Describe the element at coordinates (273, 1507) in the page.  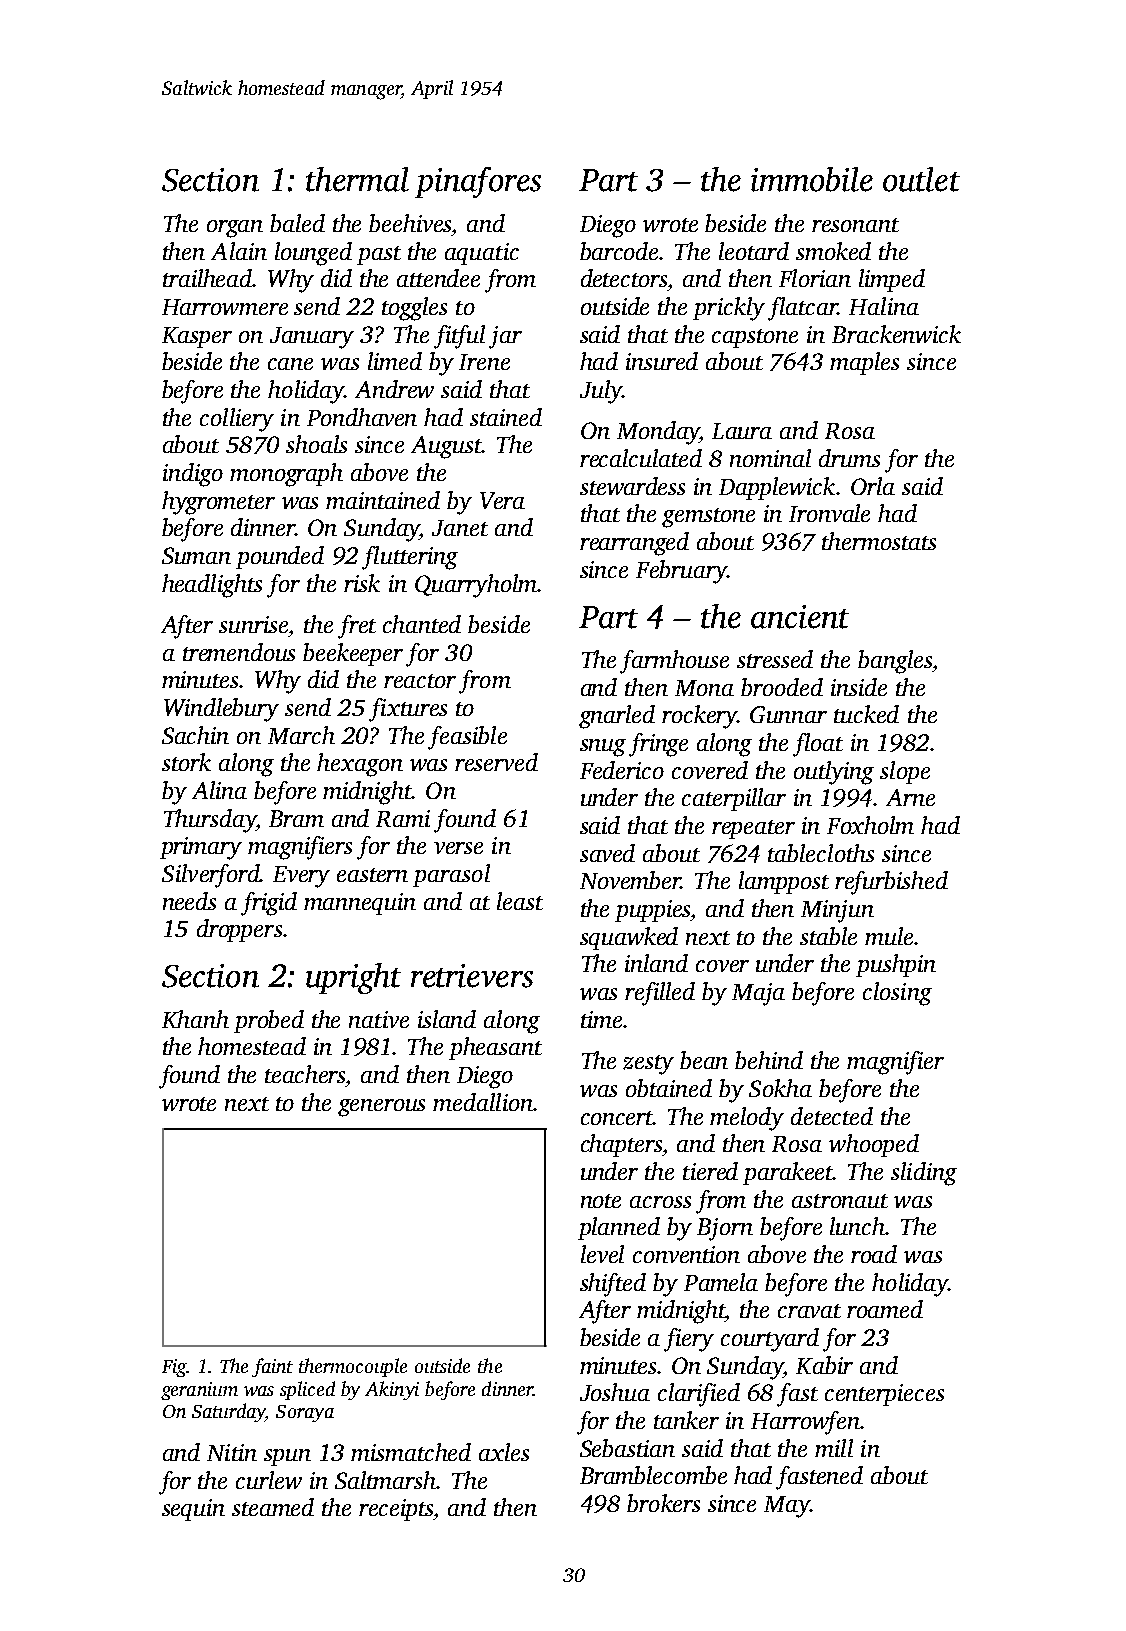
I see `steamed` at that location.
